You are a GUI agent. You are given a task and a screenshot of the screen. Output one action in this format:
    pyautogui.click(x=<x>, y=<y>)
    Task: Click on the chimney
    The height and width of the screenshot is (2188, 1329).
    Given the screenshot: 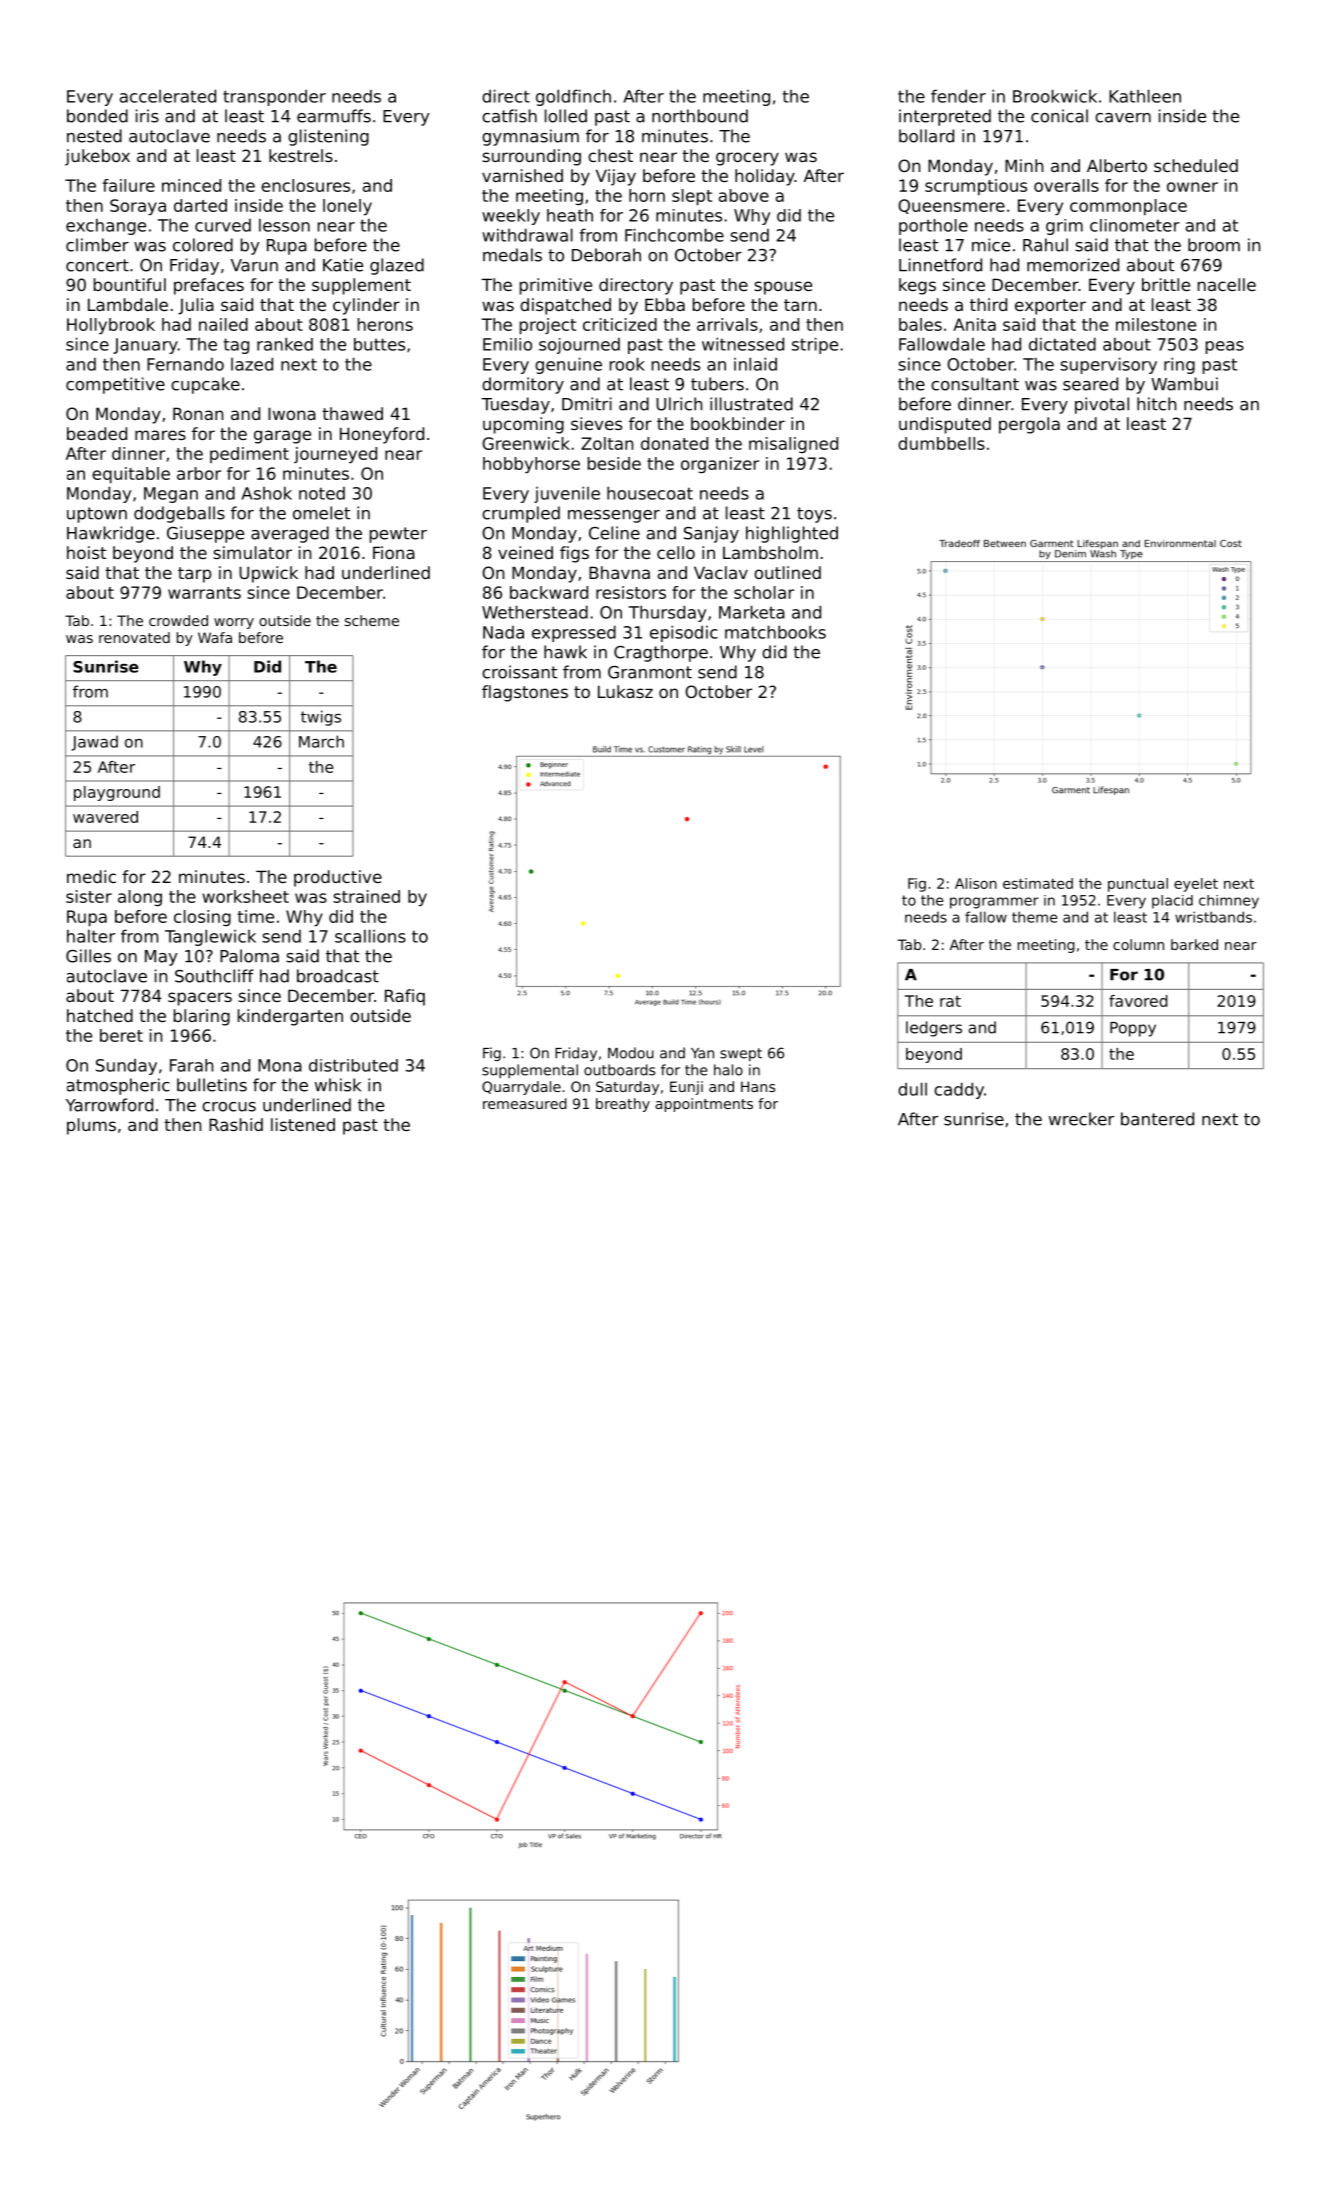 What is the action you would take?
    pyautogui.click(x=1229, y=902)
